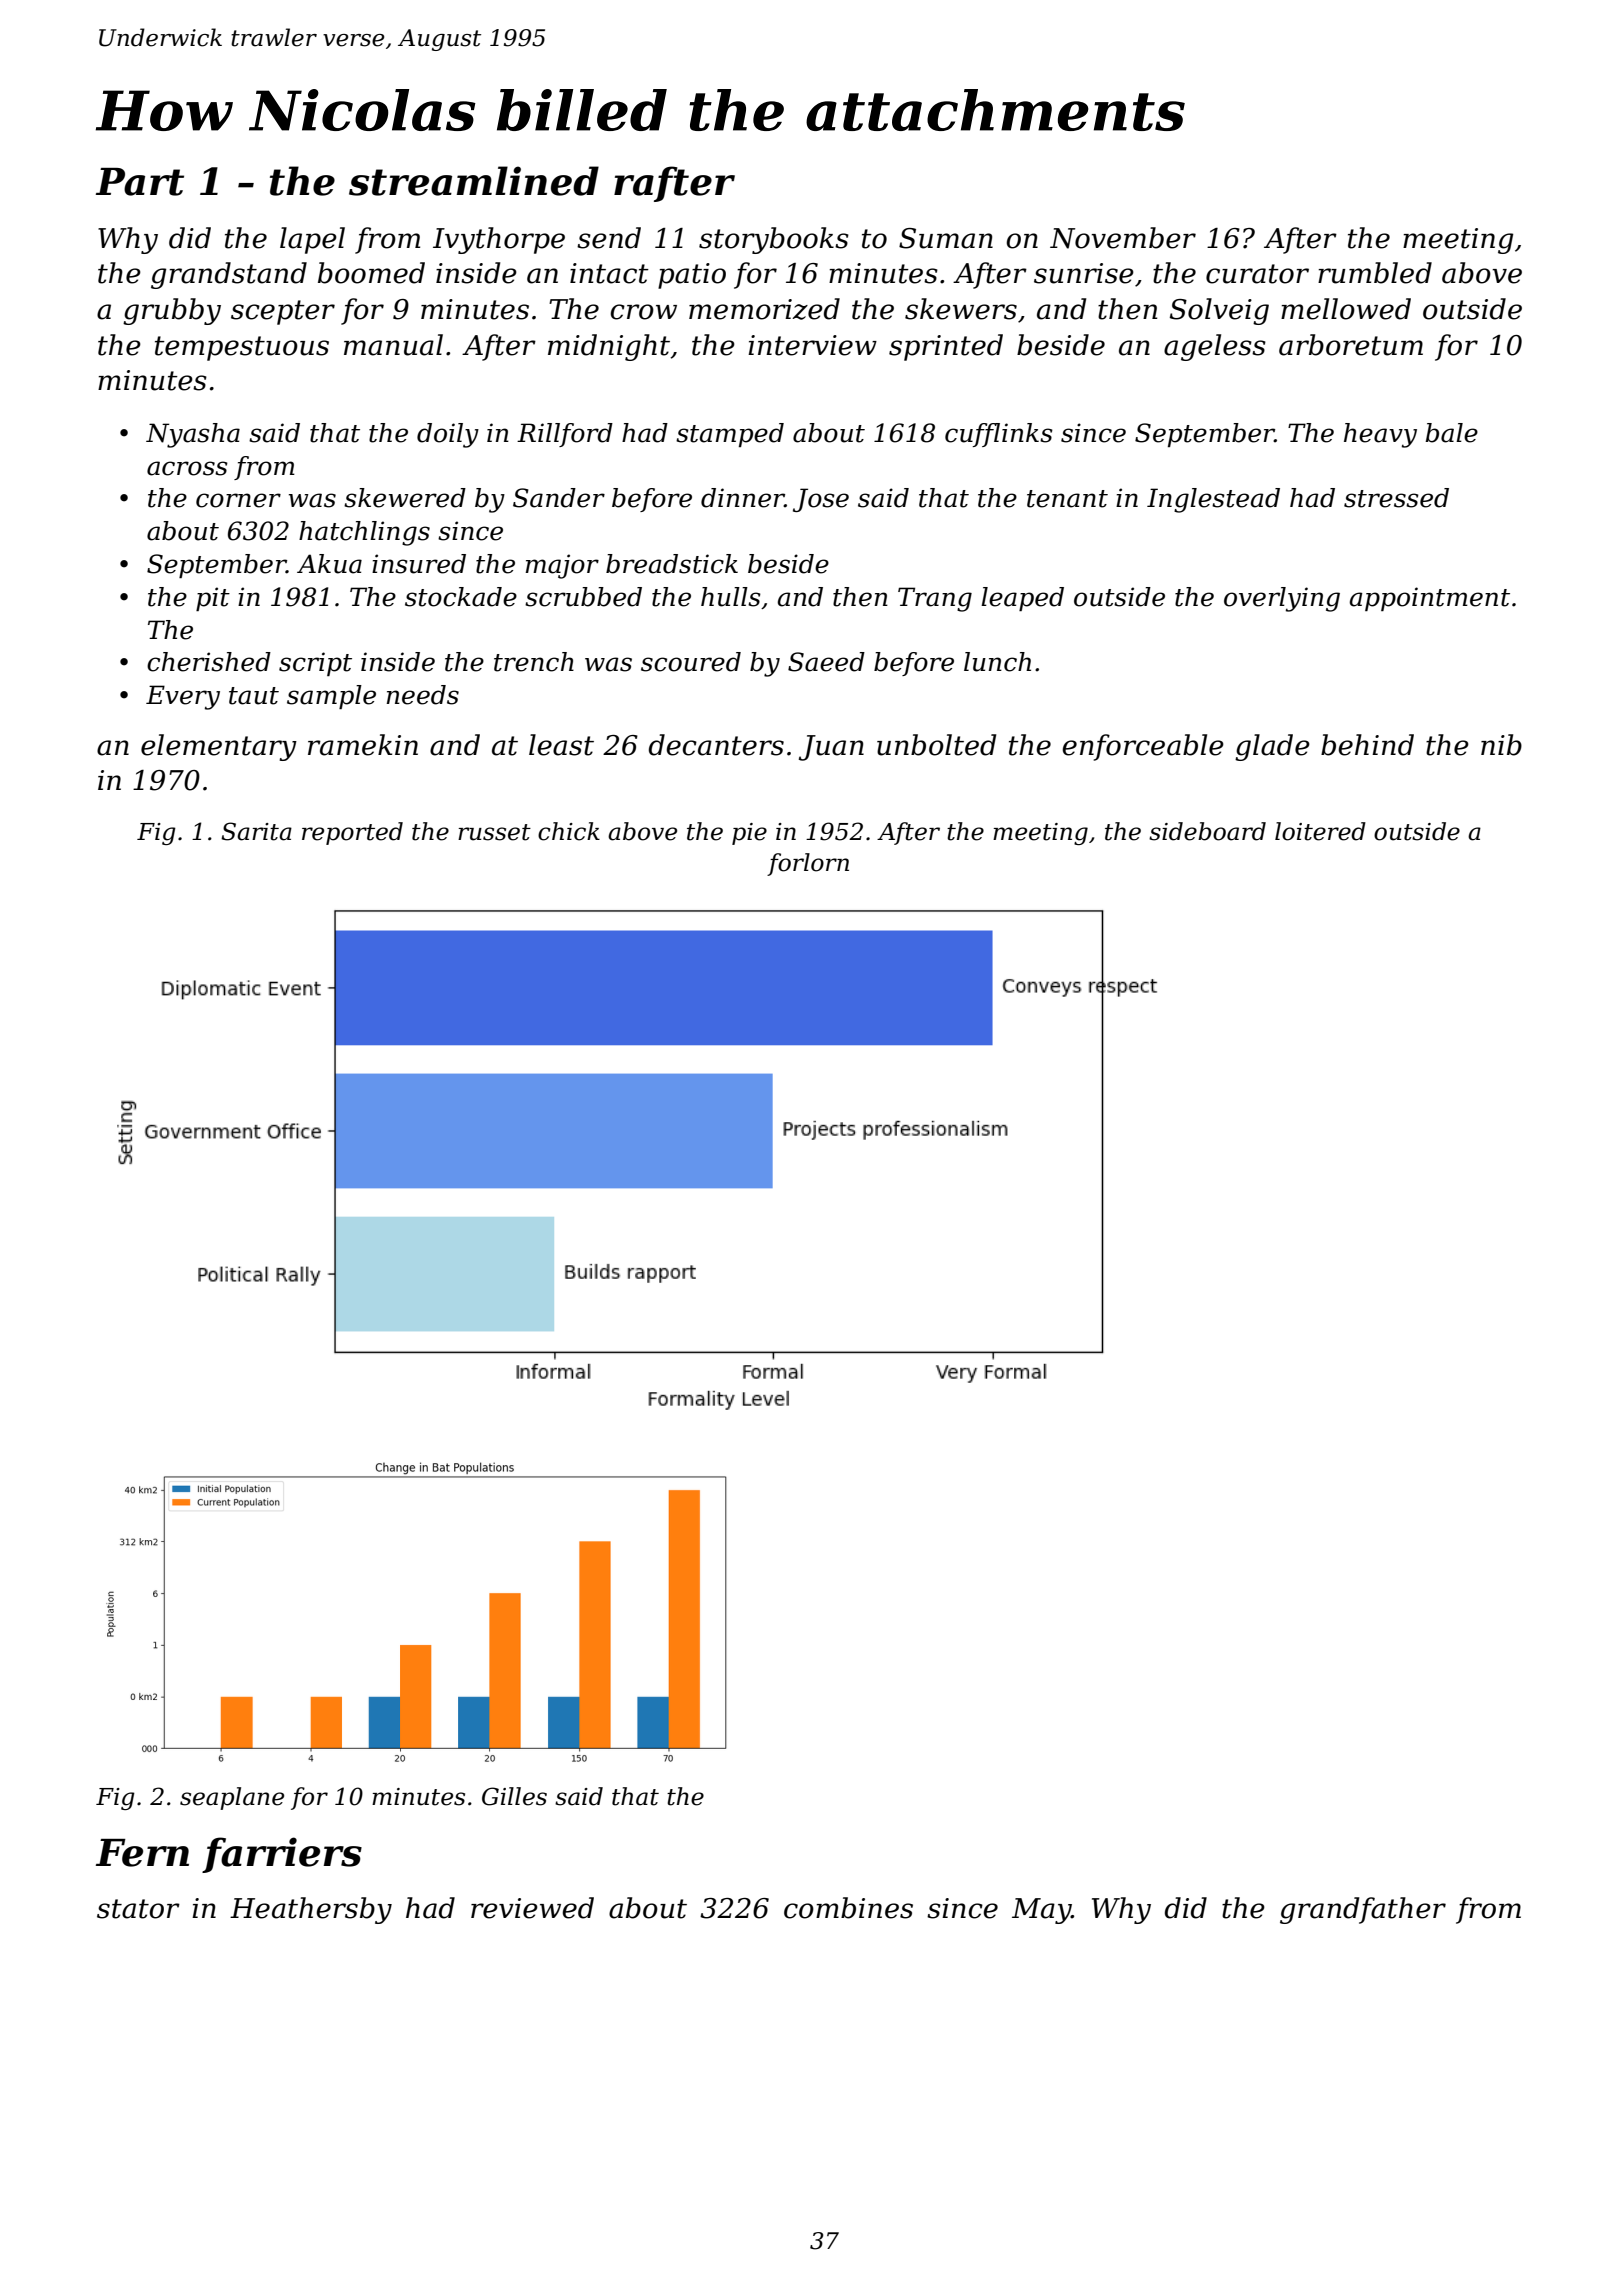 Image resolution: width=1620 pixels, height=2292 pixels. Describe the element at coordinates (532, 1908) in the screenshot. I see `reviewed` at that location.
